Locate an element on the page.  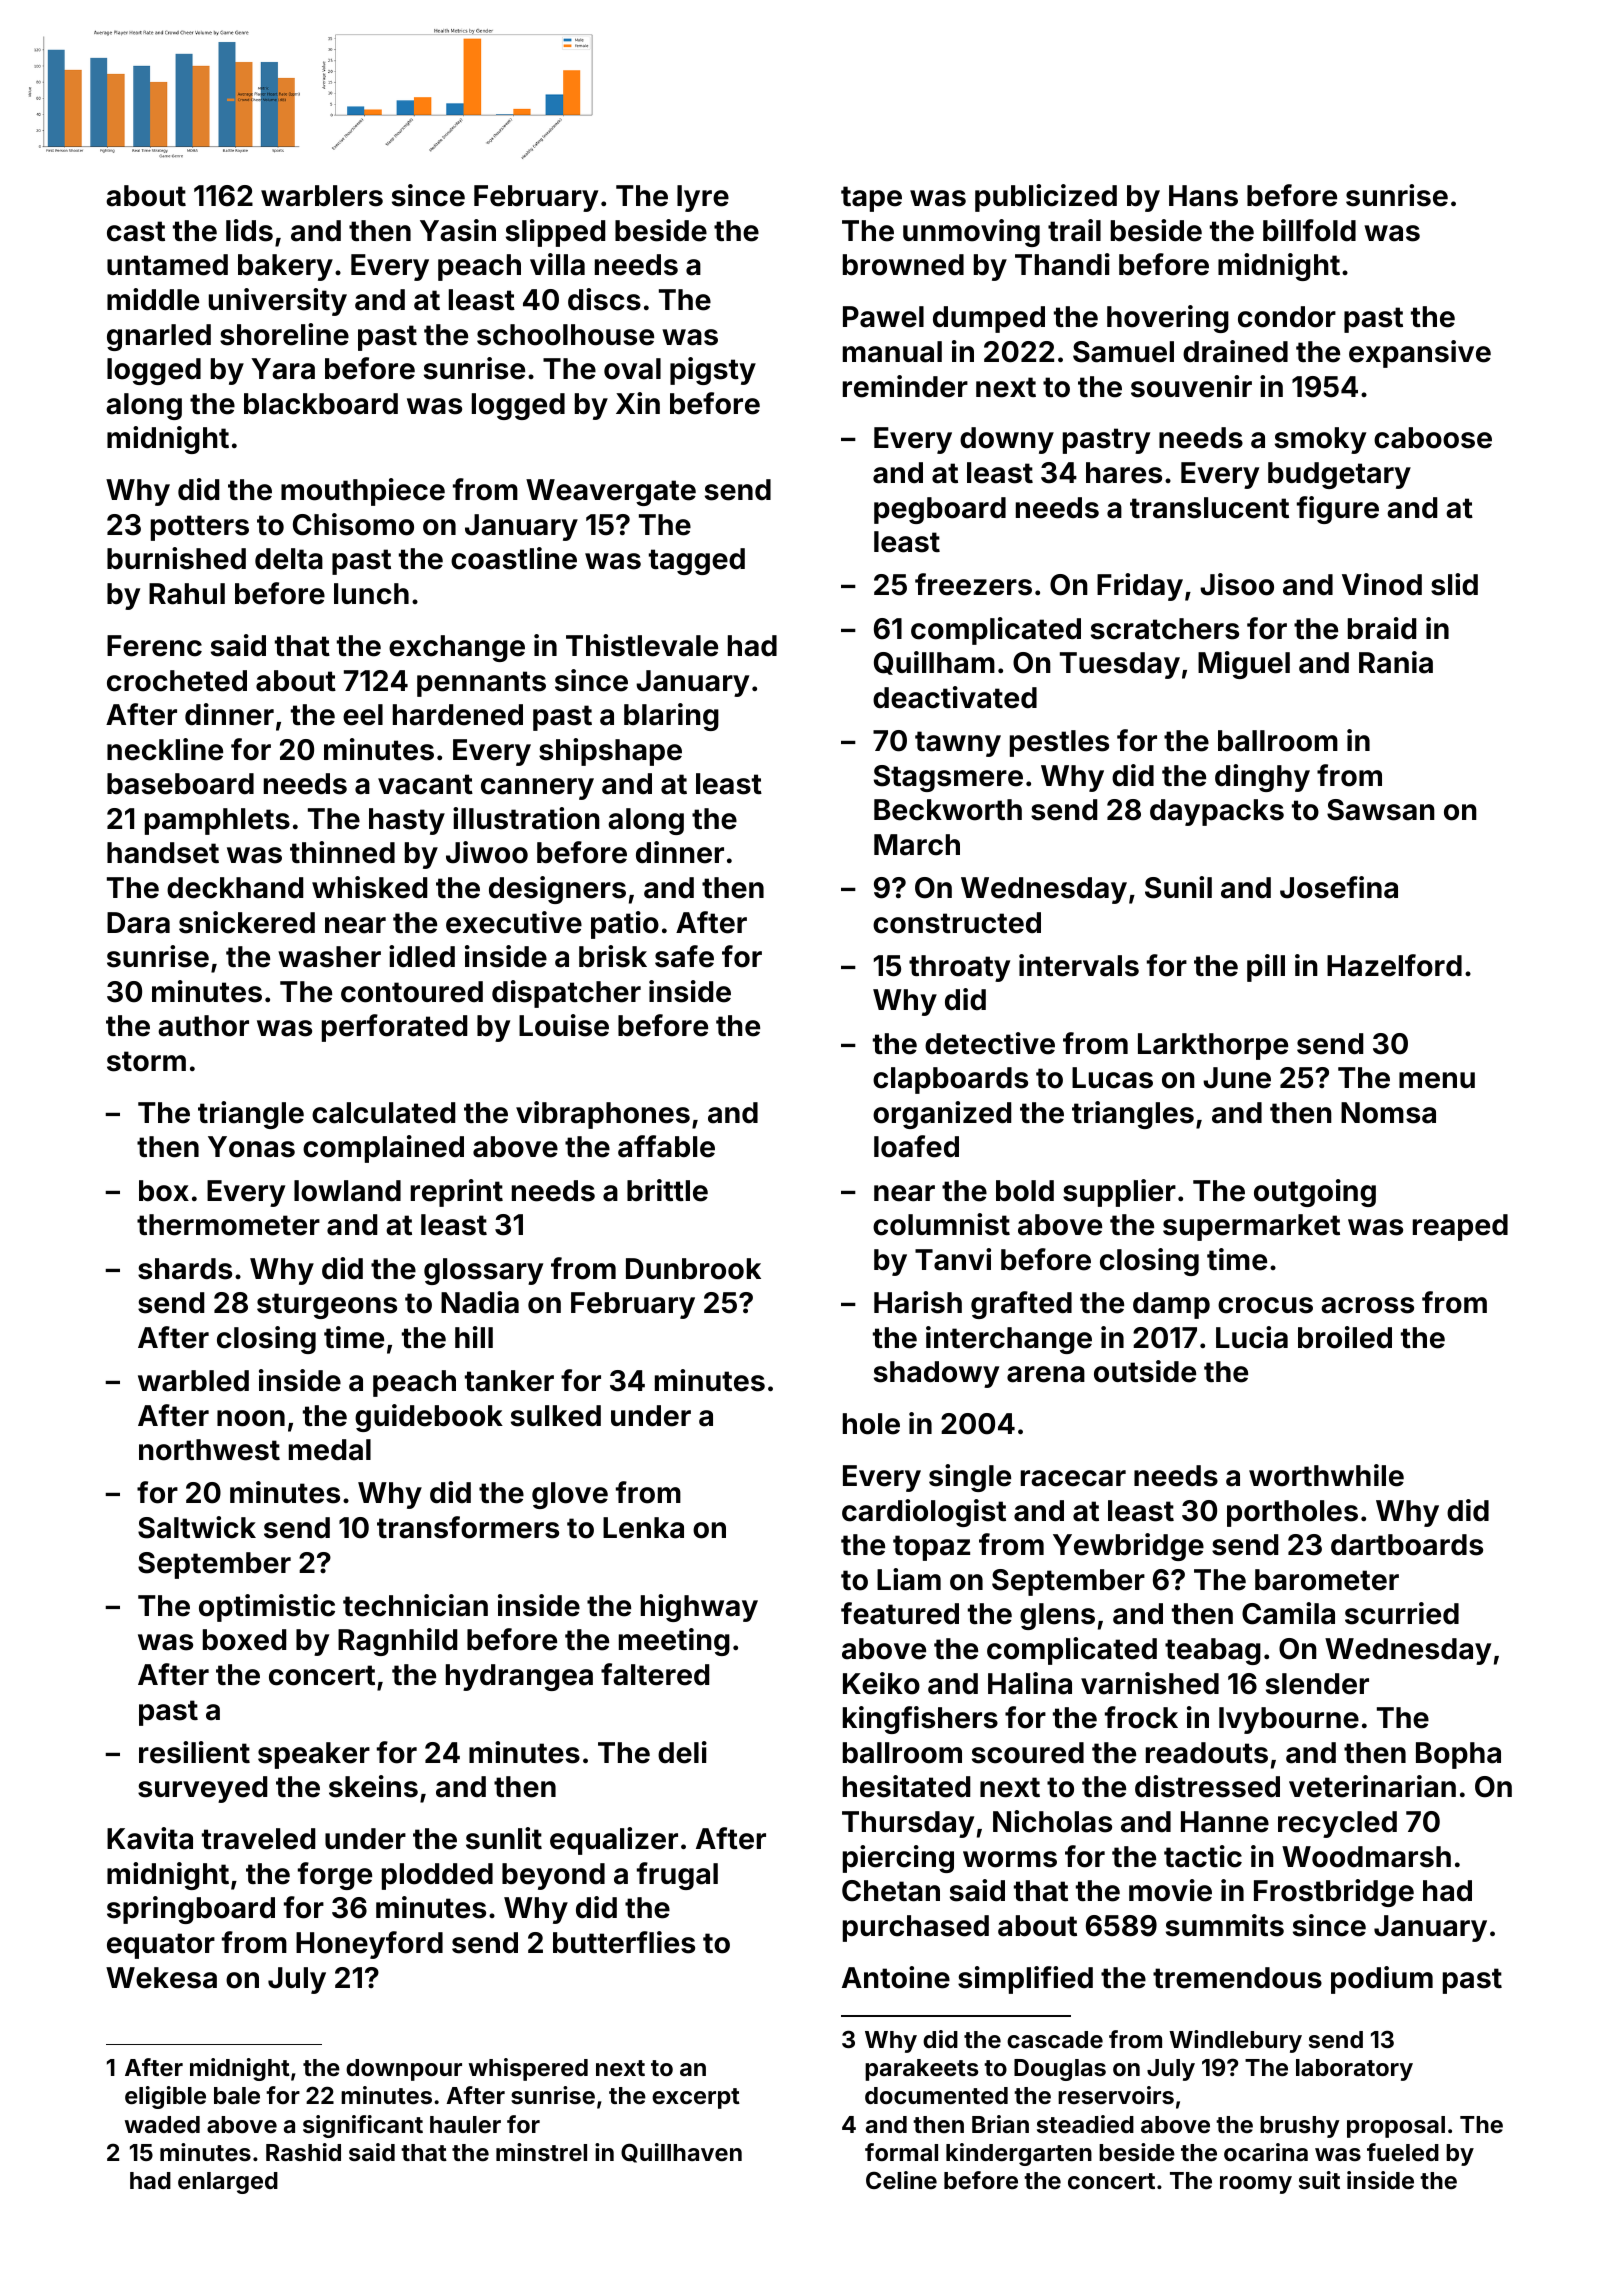
expansive is located at coordinates (1420, 354).
